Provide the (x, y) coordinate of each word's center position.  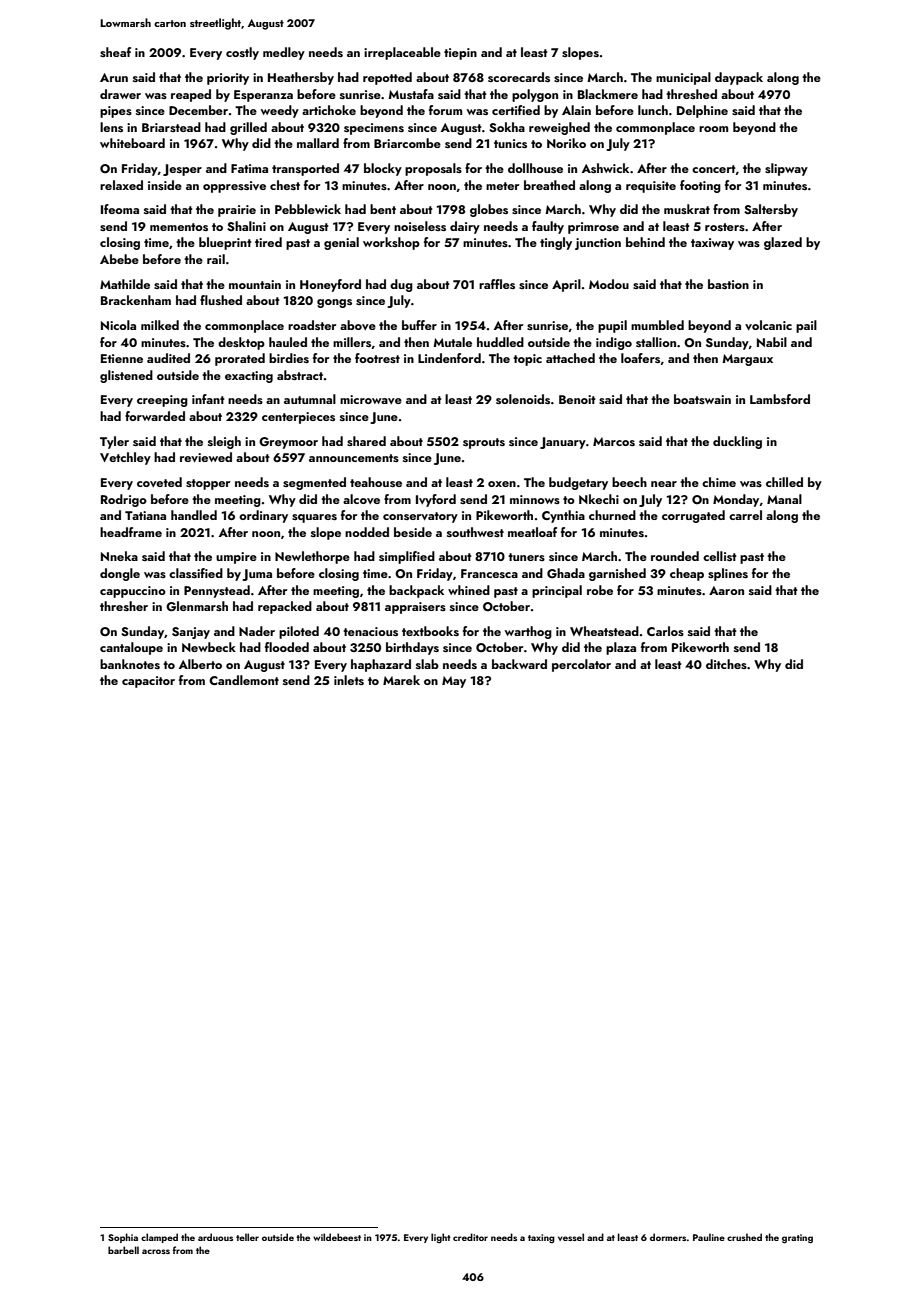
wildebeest (337, 1237)
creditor (470, 1237)
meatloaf (532, 532)
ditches (726, 664)
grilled (248, 128)
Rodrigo (124, 500)
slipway (786, 169)
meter (502, 186)
